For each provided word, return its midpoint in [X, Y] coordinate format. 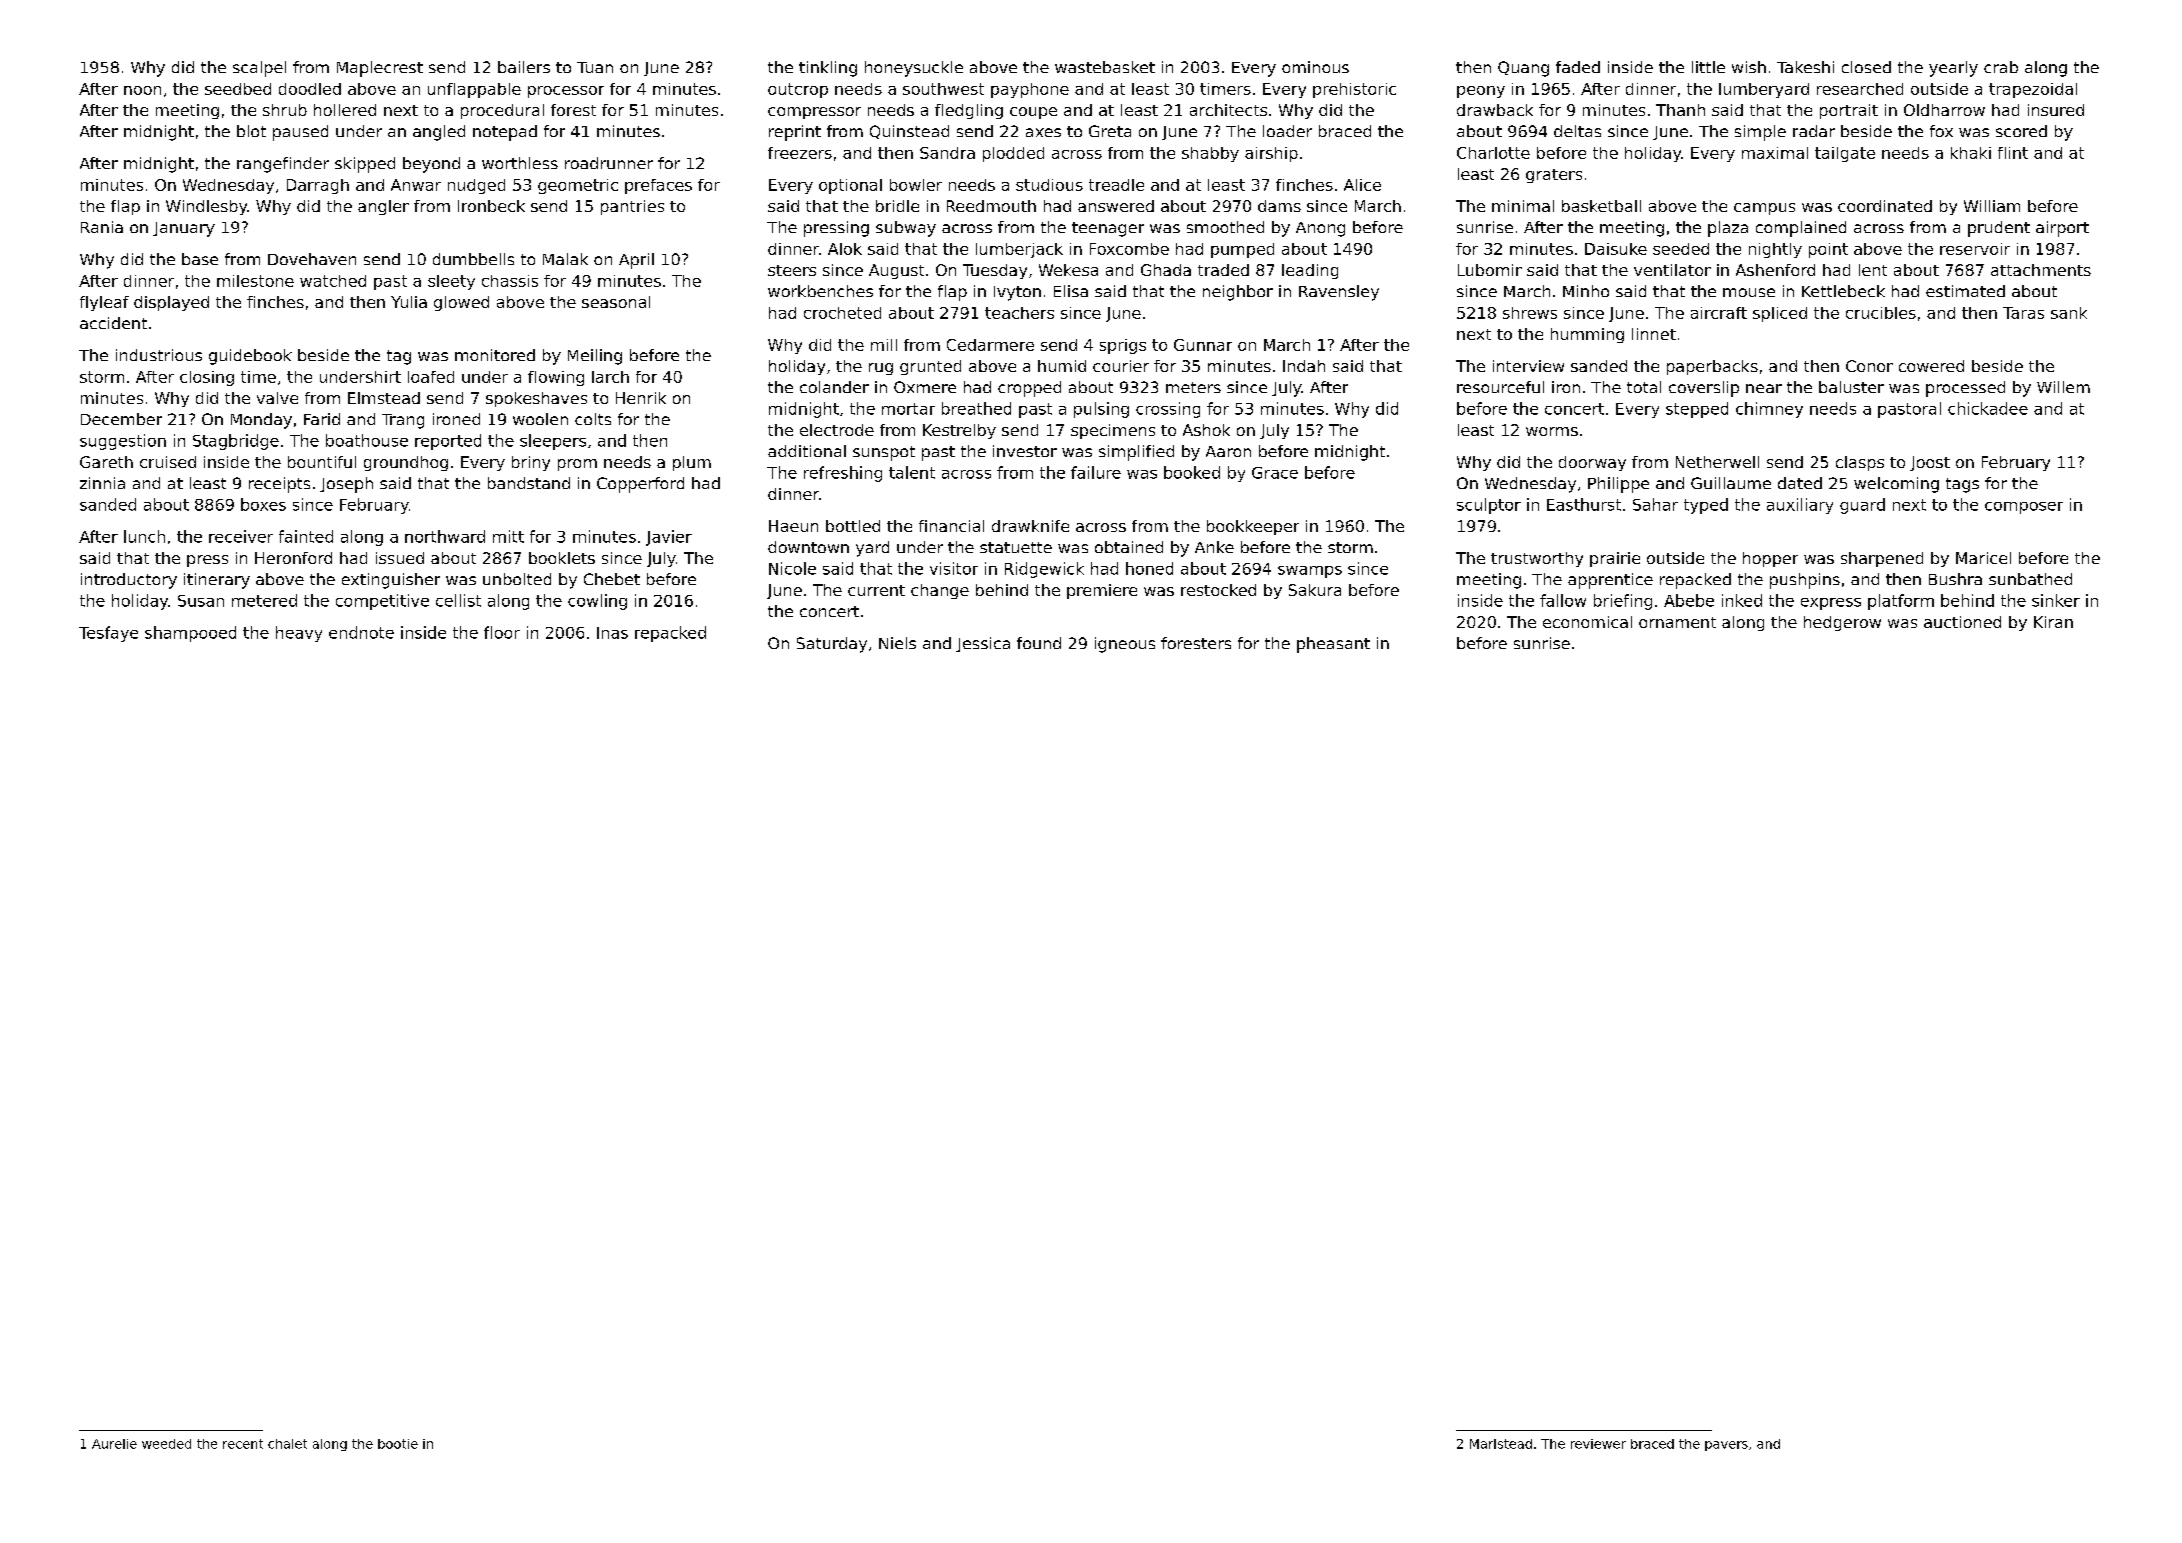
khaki [1971, 153]
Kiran [2053, 622]
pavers [1726, 1446]
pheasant [1333, 645]
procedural [502, 111]
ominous [1315, 67]
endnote [361, 632]
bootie [398, 1444]
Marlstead [1501, 1444]
